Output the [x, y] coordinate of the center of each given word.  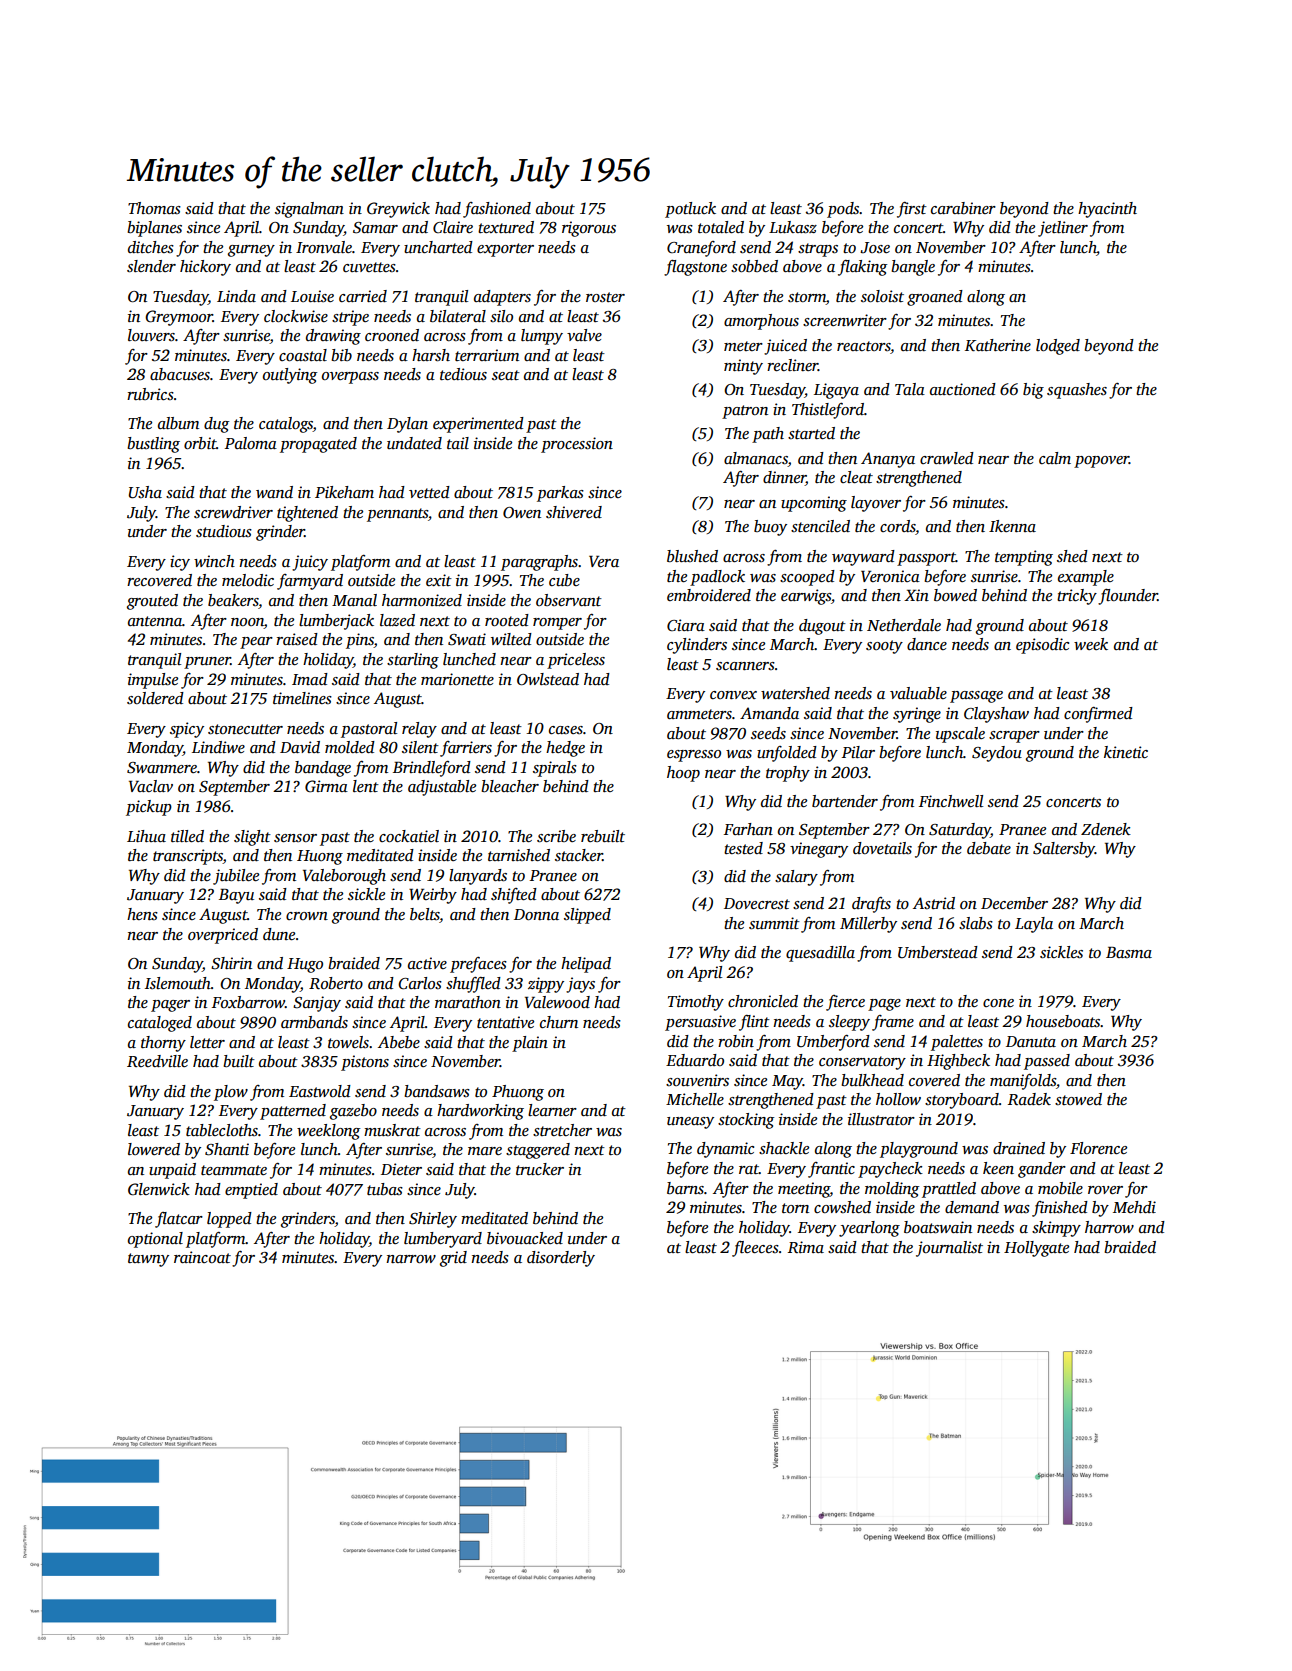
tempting [1024, 558]
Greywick [398, 210]
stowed [1078, 1099]
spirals [555, 769]
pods [843, 210]
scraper [1014, 737]
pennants [397, 515]
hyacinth [1107, 210]
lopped [229, 1220]
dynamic [725, 1150]
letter [207, 1042]
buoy [770, 528]
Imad [310, 679]
